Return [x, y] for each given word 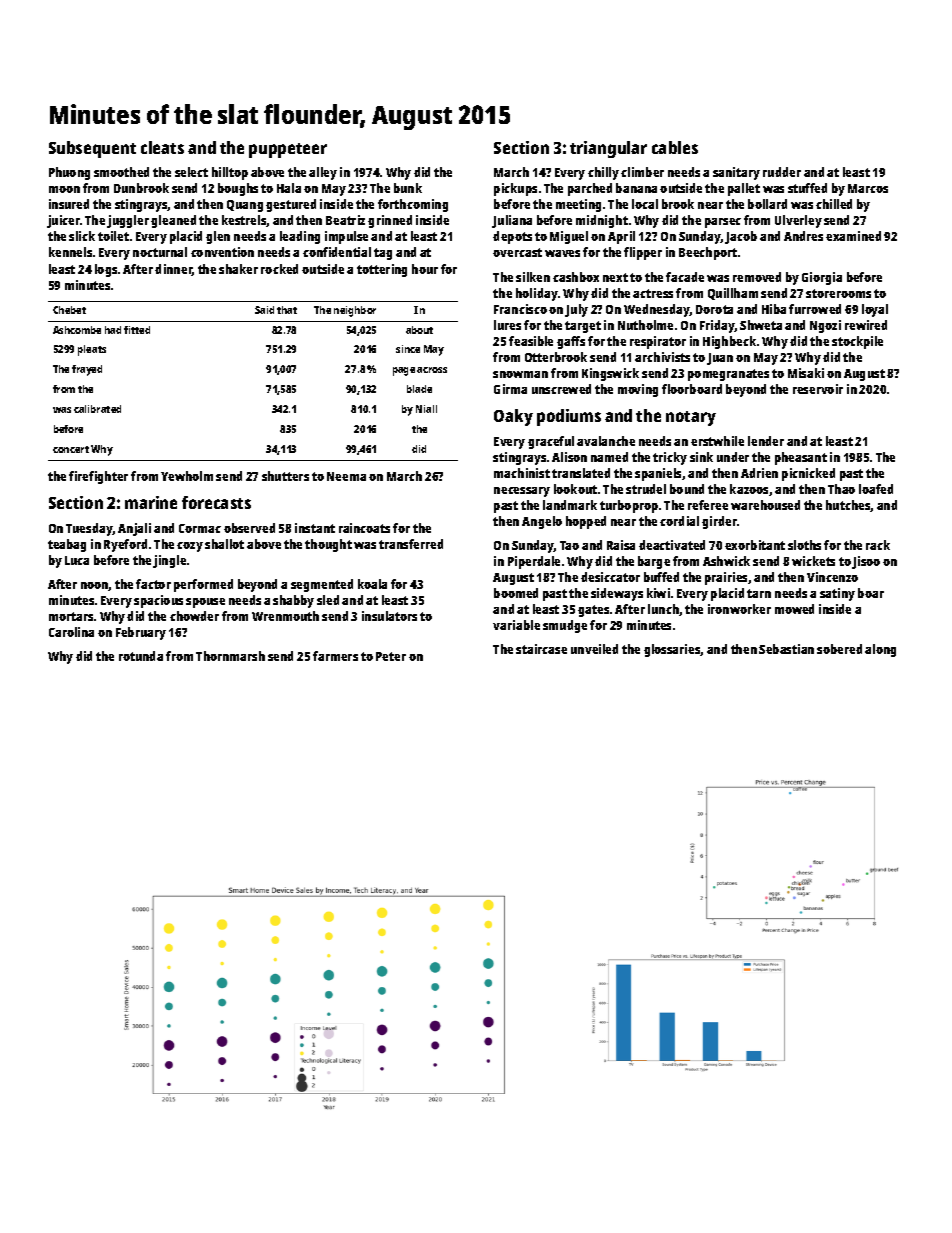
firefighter [98, 477]
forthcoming [413, 205]
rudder [782, 172]
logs [106, 270]
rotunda [141, 656]
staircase [541, 649]
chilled [834, 204]
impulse [346, 237]
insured [69, 204]
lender [766, 441]
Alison [569, 457]
